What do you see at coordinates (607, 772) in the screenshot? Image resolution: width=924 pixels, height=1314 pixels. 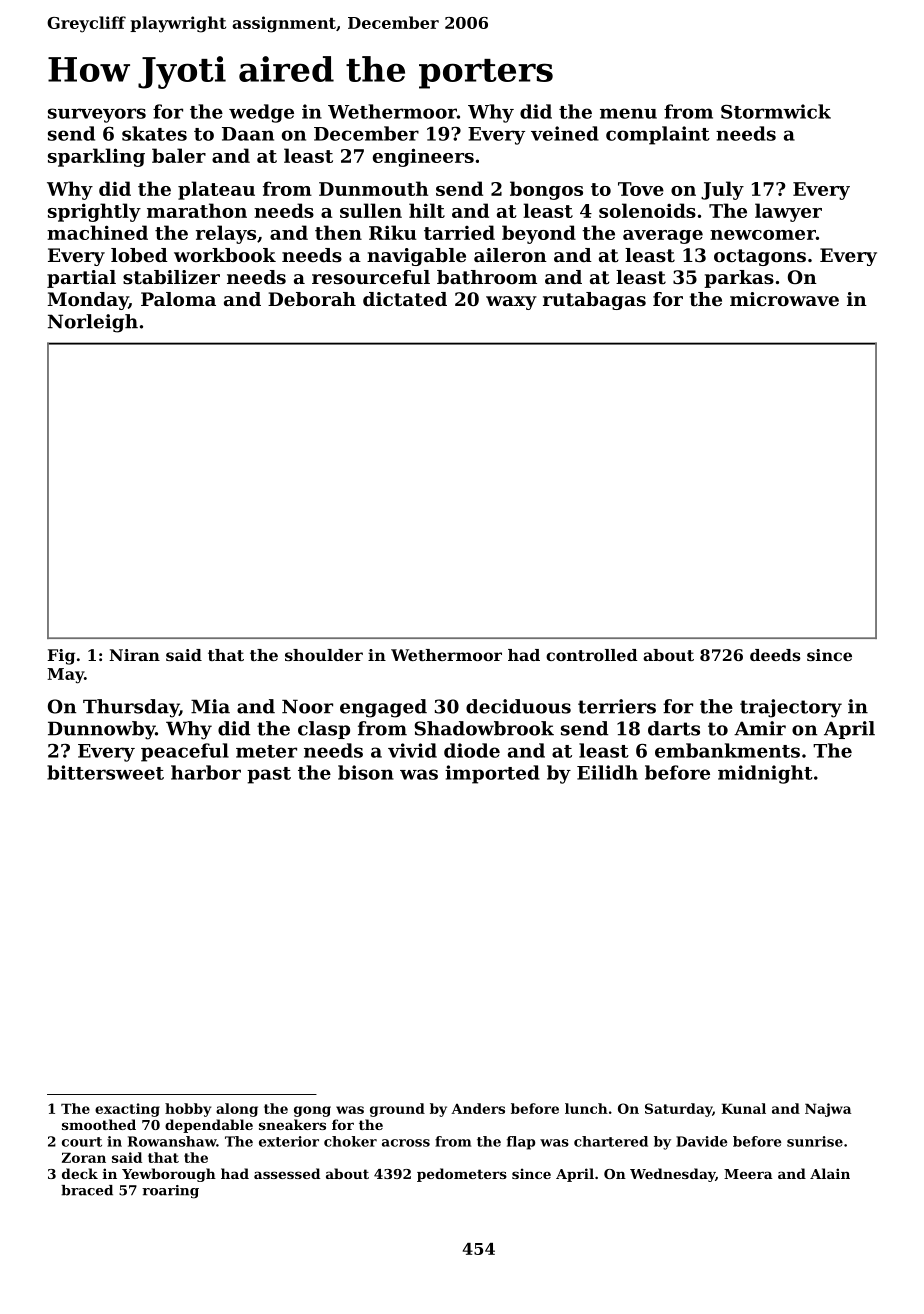 I see `Eilidh` at bounding box center [607, 772].
